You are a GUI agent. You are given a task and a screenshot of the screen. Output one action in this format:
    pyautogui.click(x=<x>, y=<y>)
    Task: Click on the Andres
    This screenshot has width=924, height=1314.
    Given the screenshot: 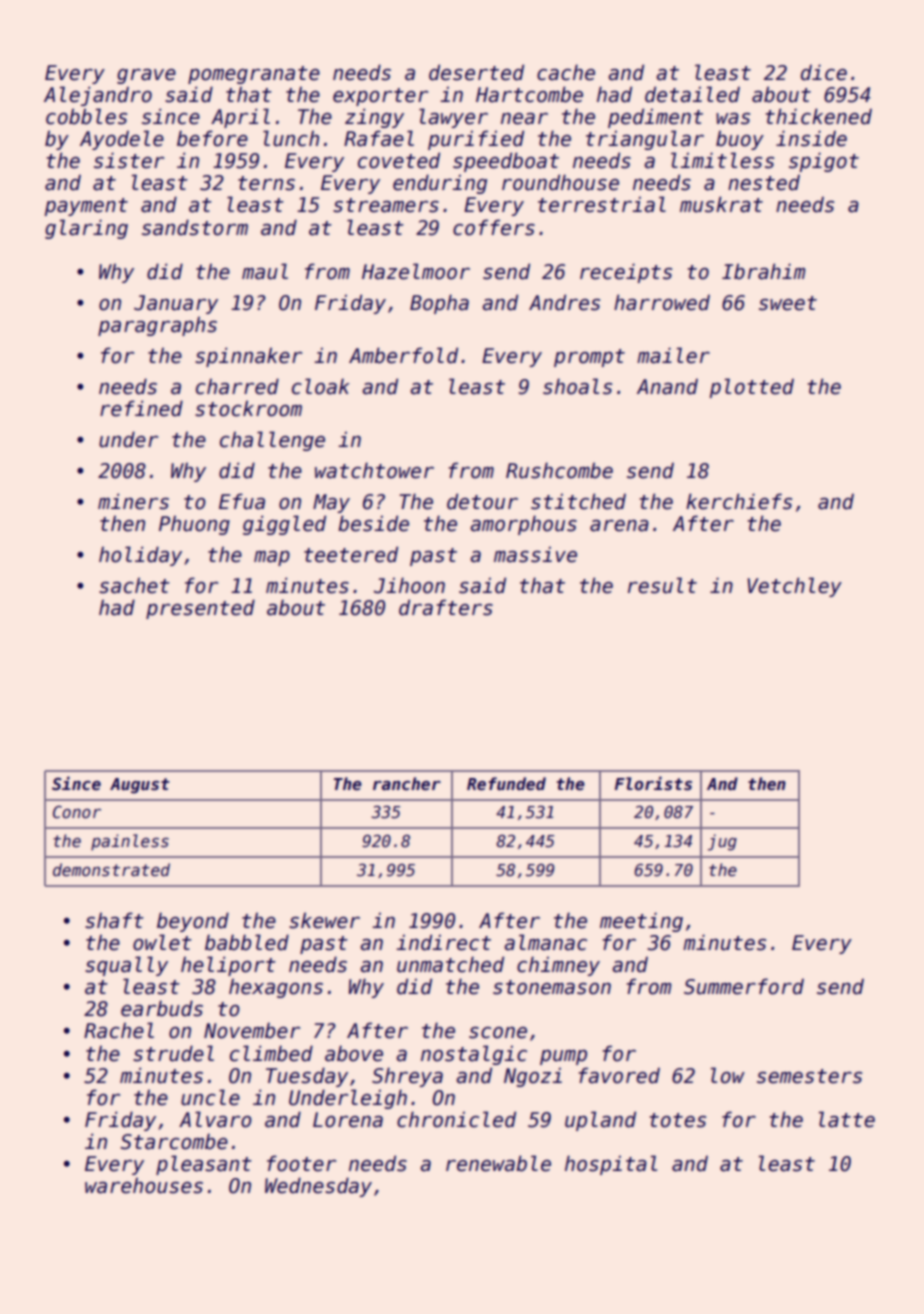 What is the action you would take?
    pyautogui.click(x=564, y=302)
